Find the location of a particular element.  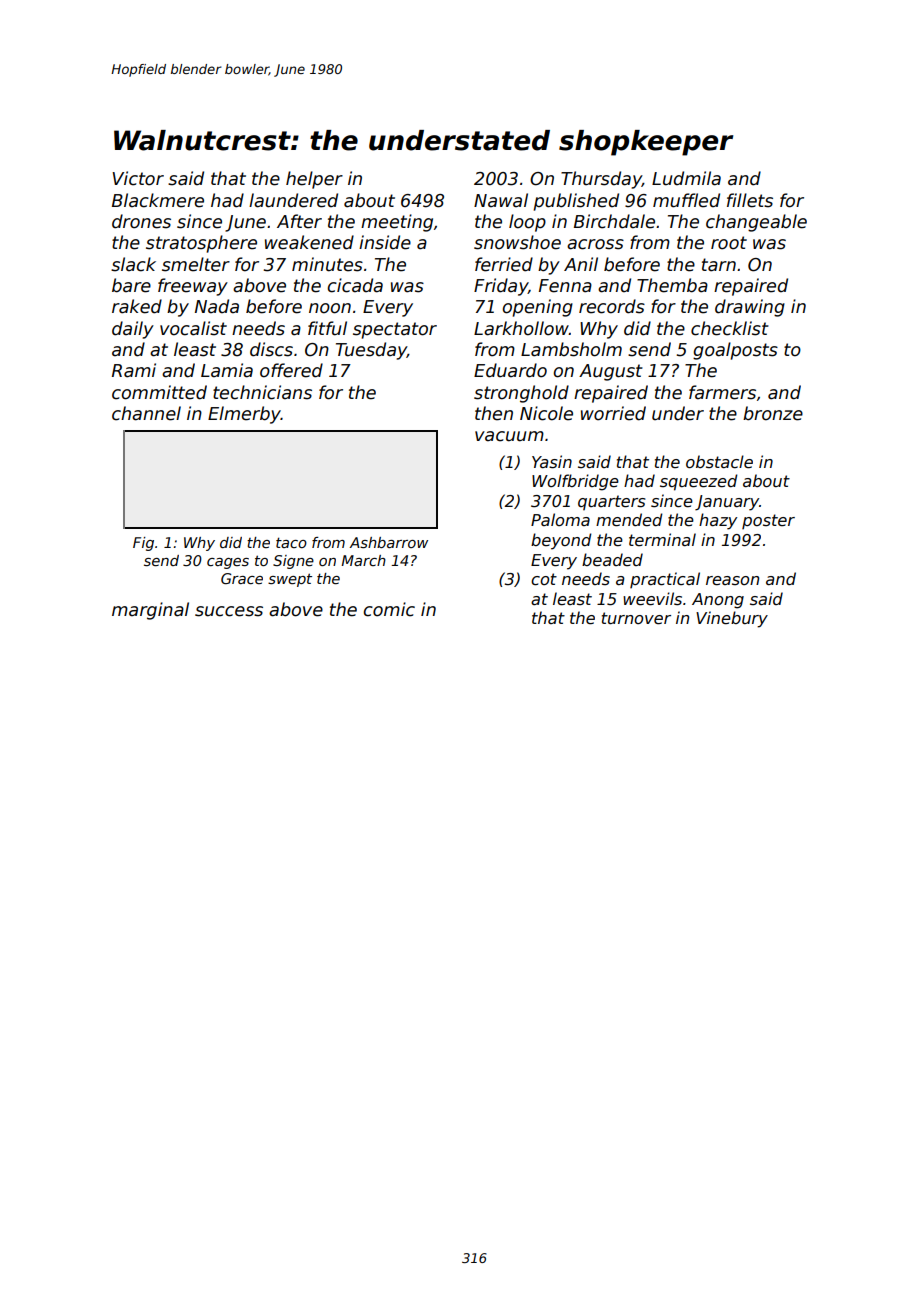

bronze is located at coordinates (773, 413).
